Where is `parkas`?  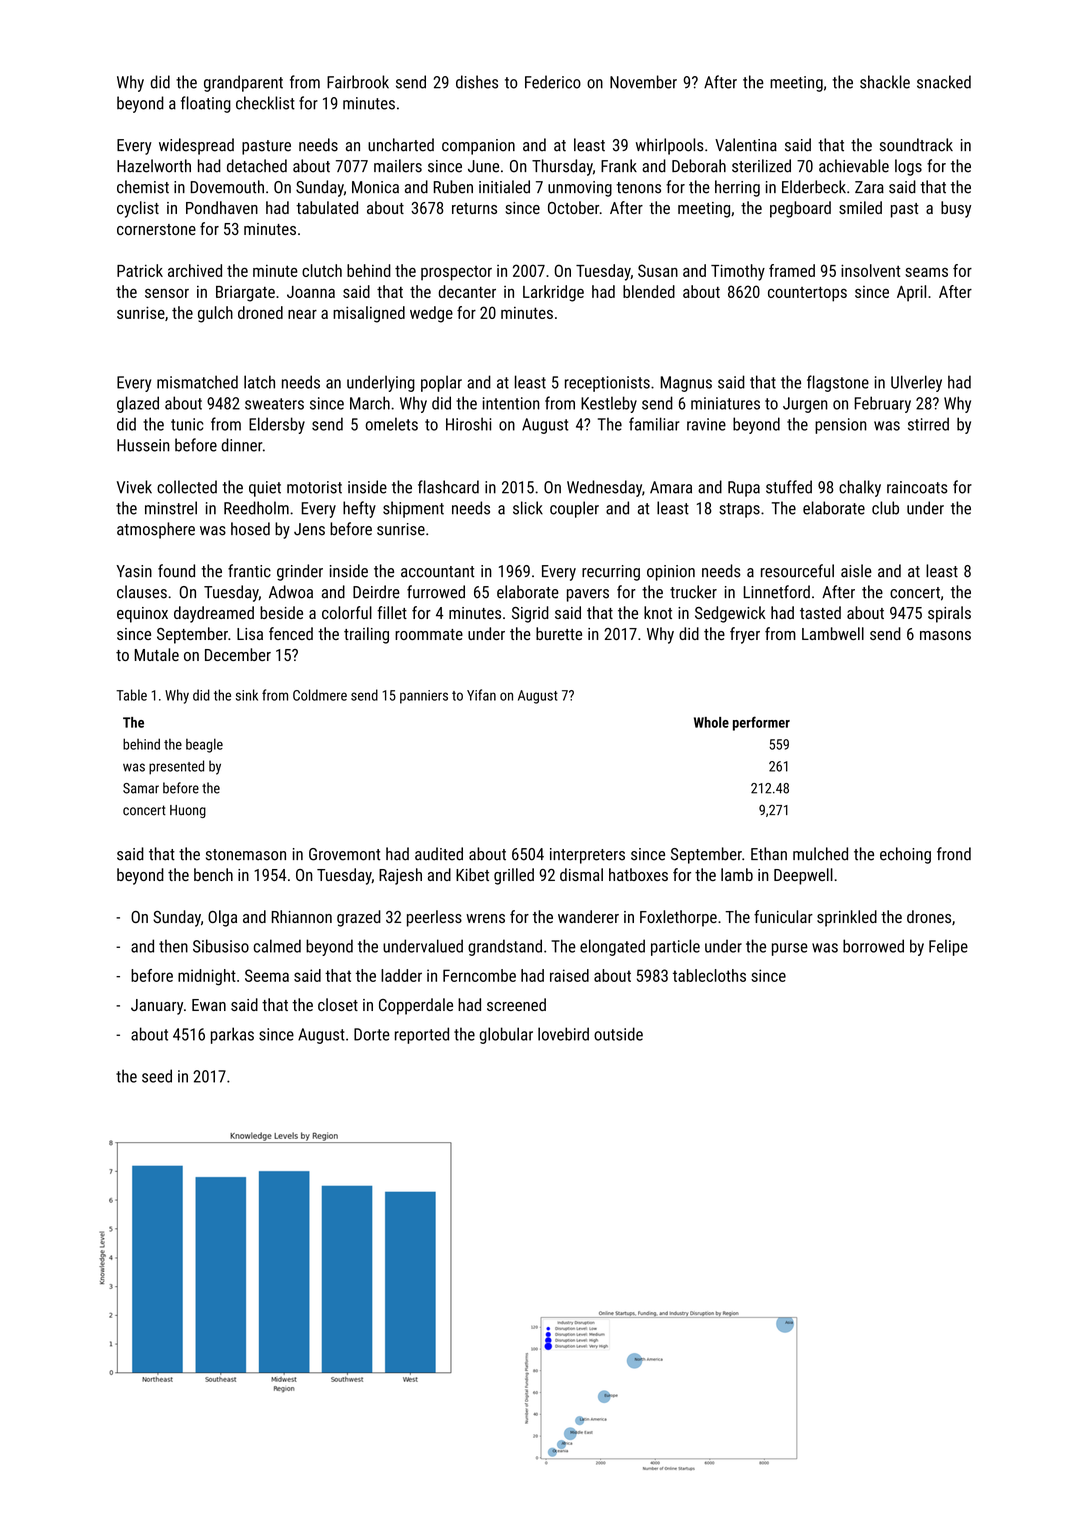
parkas is located at coordinates (232, 1035).
